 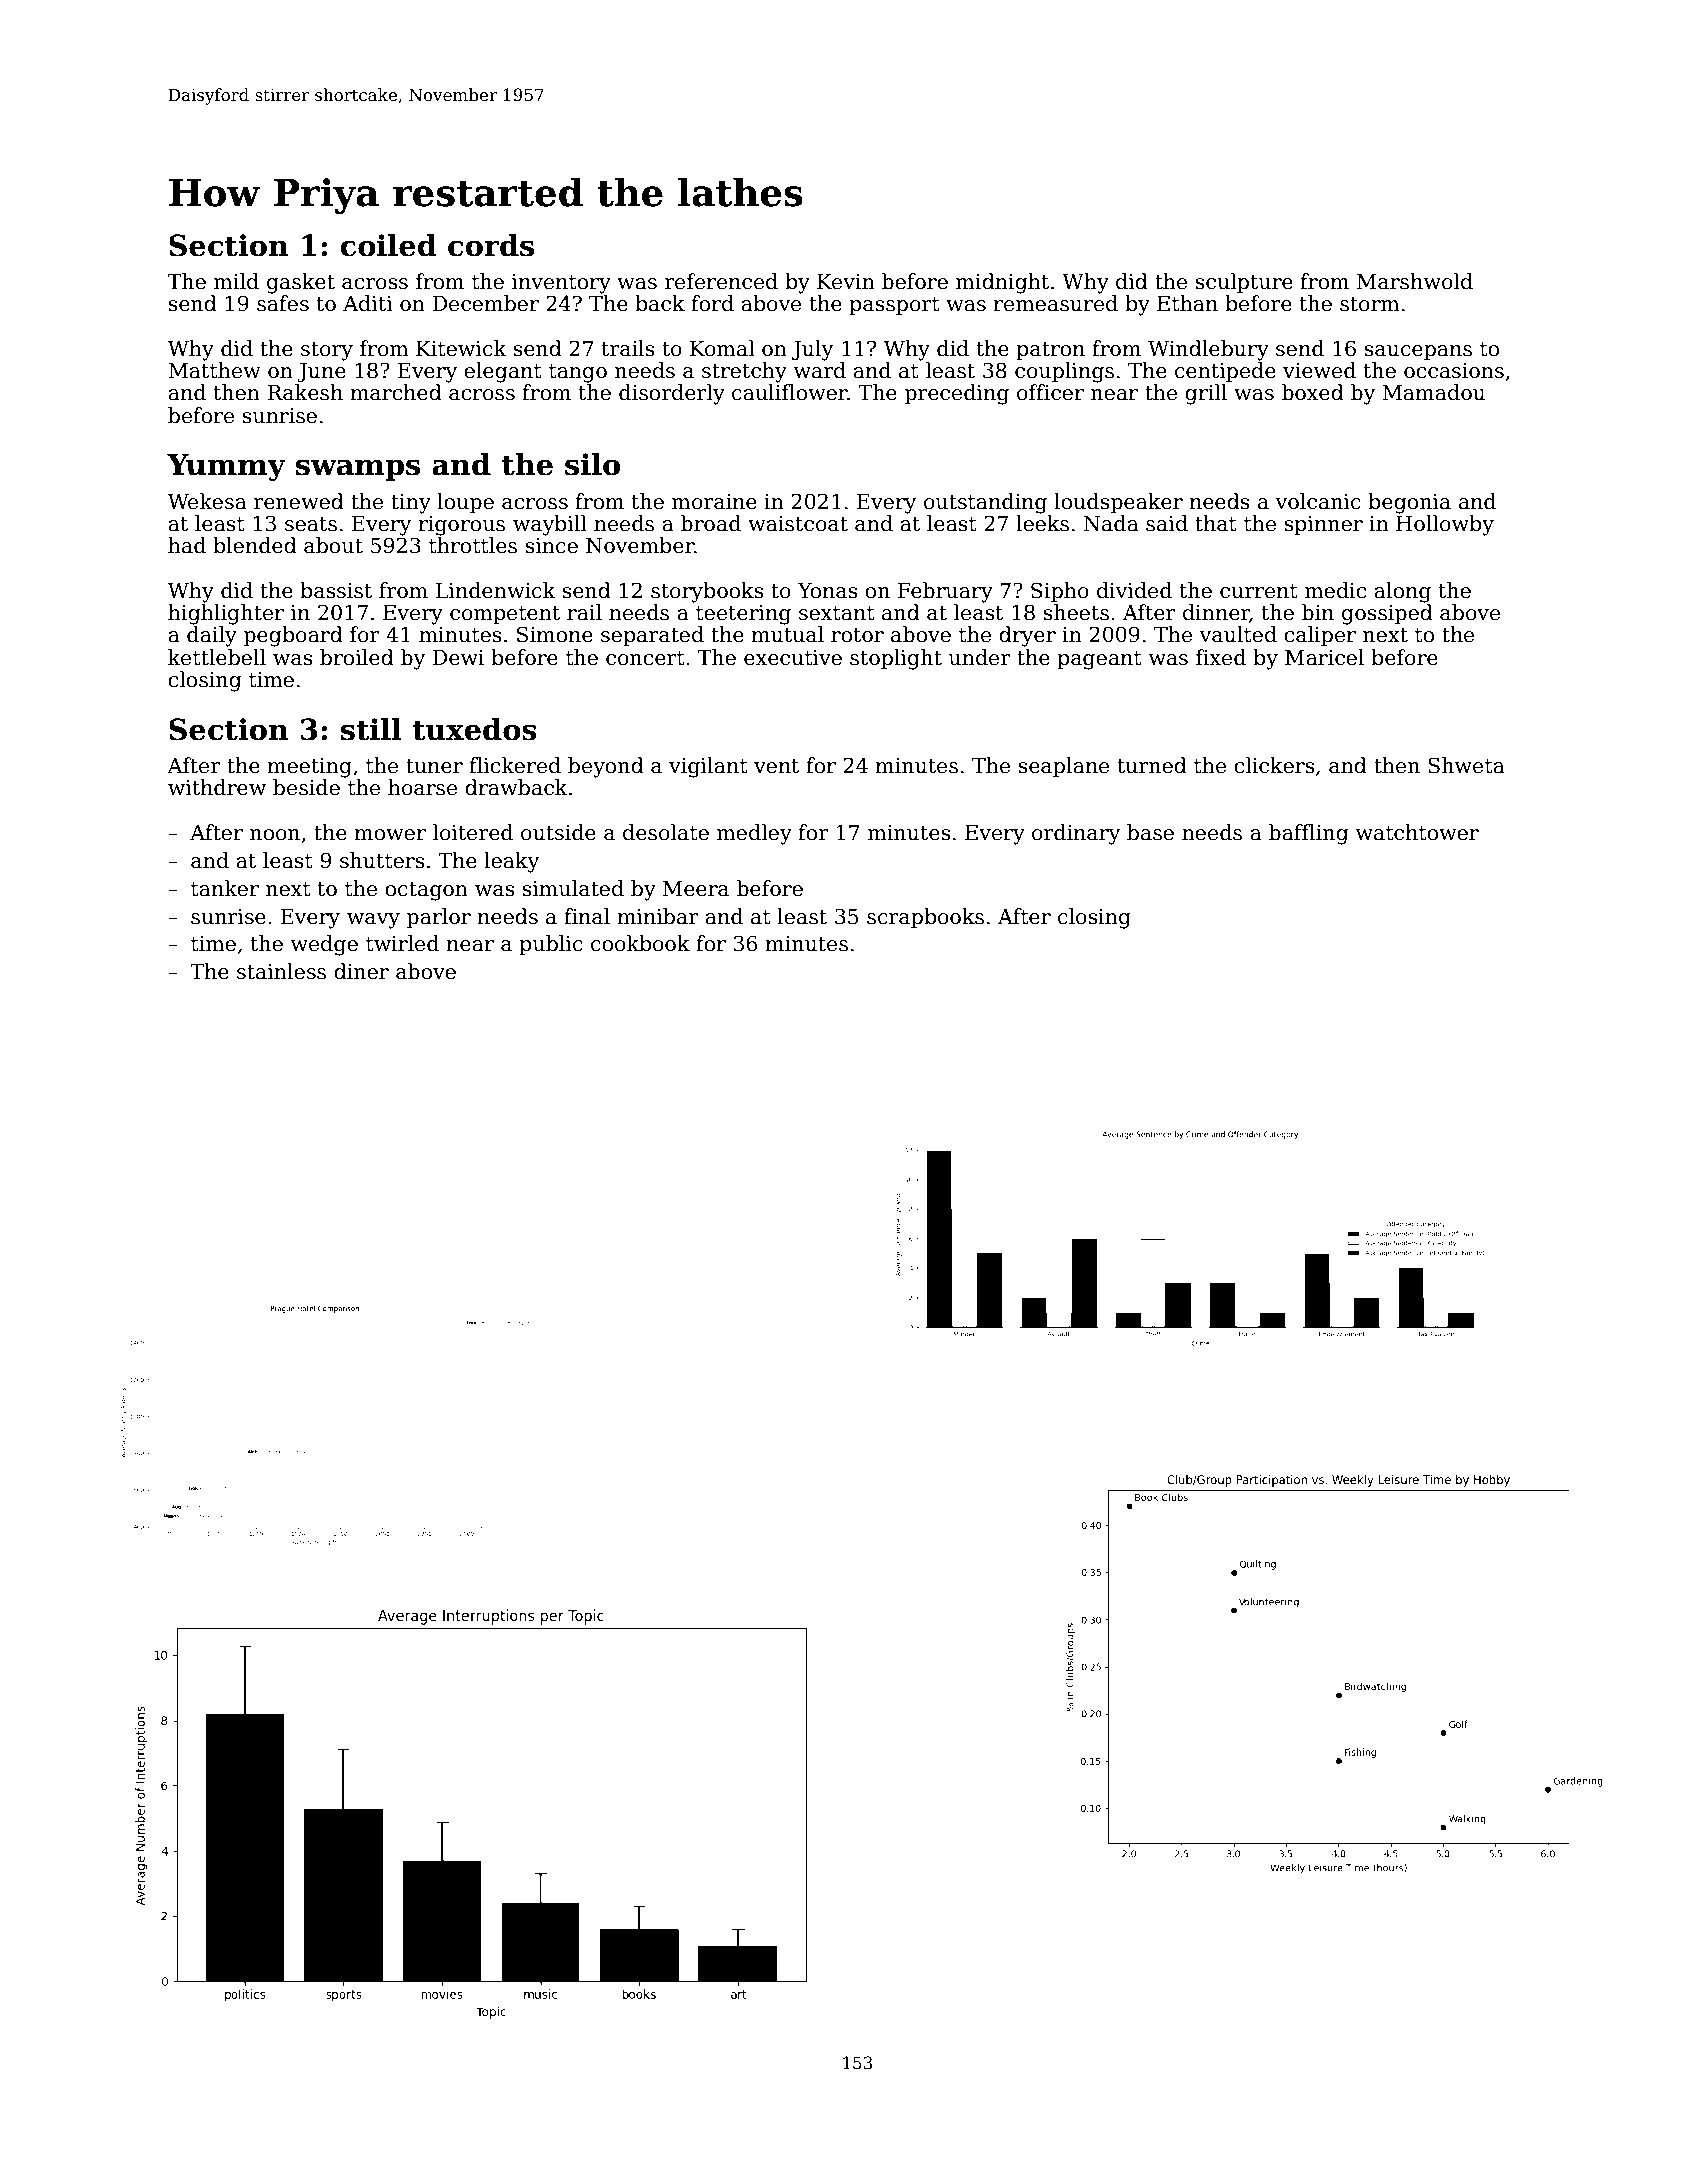 What do you see at coordinates (225, 888) in the page?
I see `tanker` at bounding box center [225, 888].
